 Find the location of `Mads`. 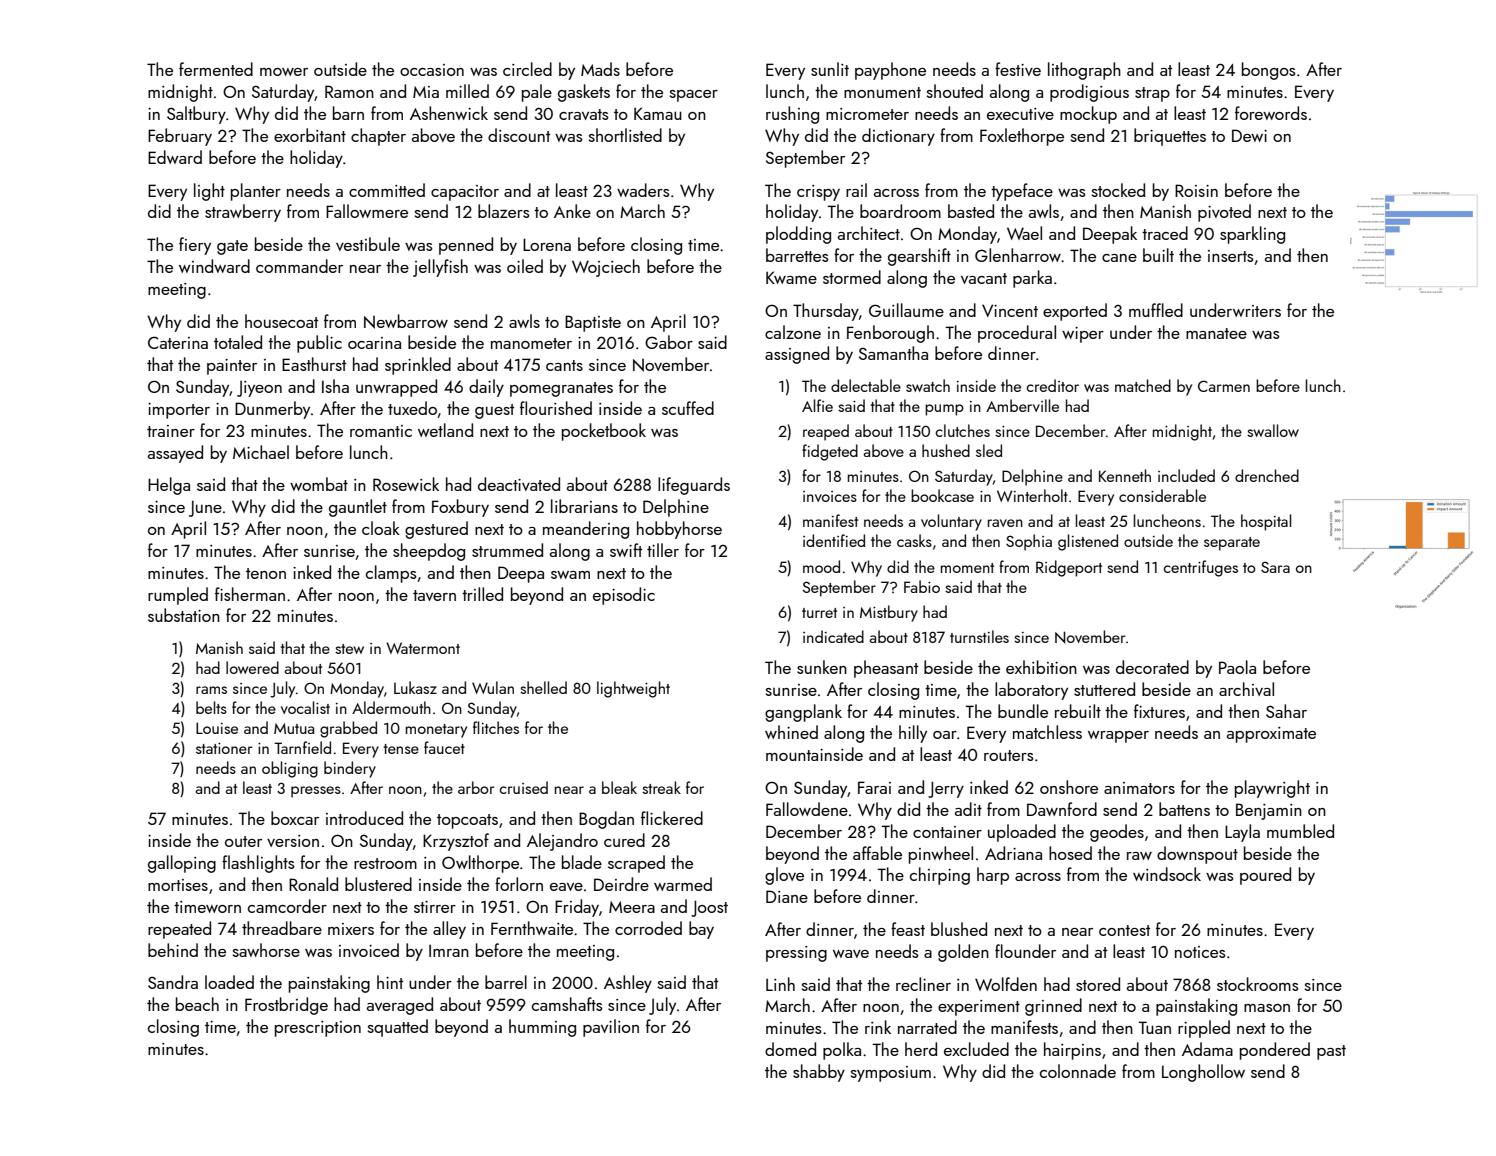

Mads is located at coordinates (600, 69).
